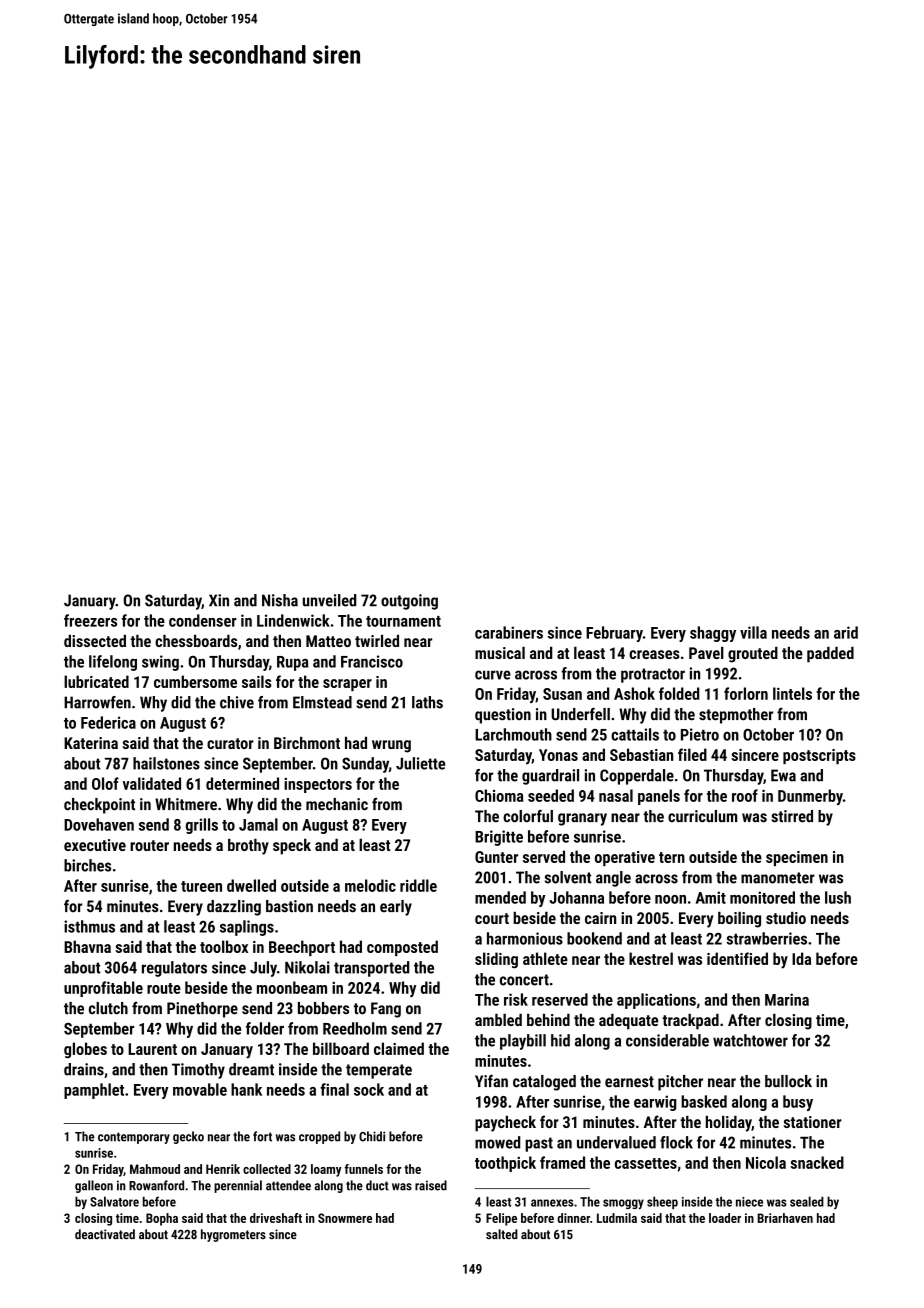 This document has height=1308, width=924. Describe the element at coordinates (105, 1234) in the document. I see `deactivated` at that location.
